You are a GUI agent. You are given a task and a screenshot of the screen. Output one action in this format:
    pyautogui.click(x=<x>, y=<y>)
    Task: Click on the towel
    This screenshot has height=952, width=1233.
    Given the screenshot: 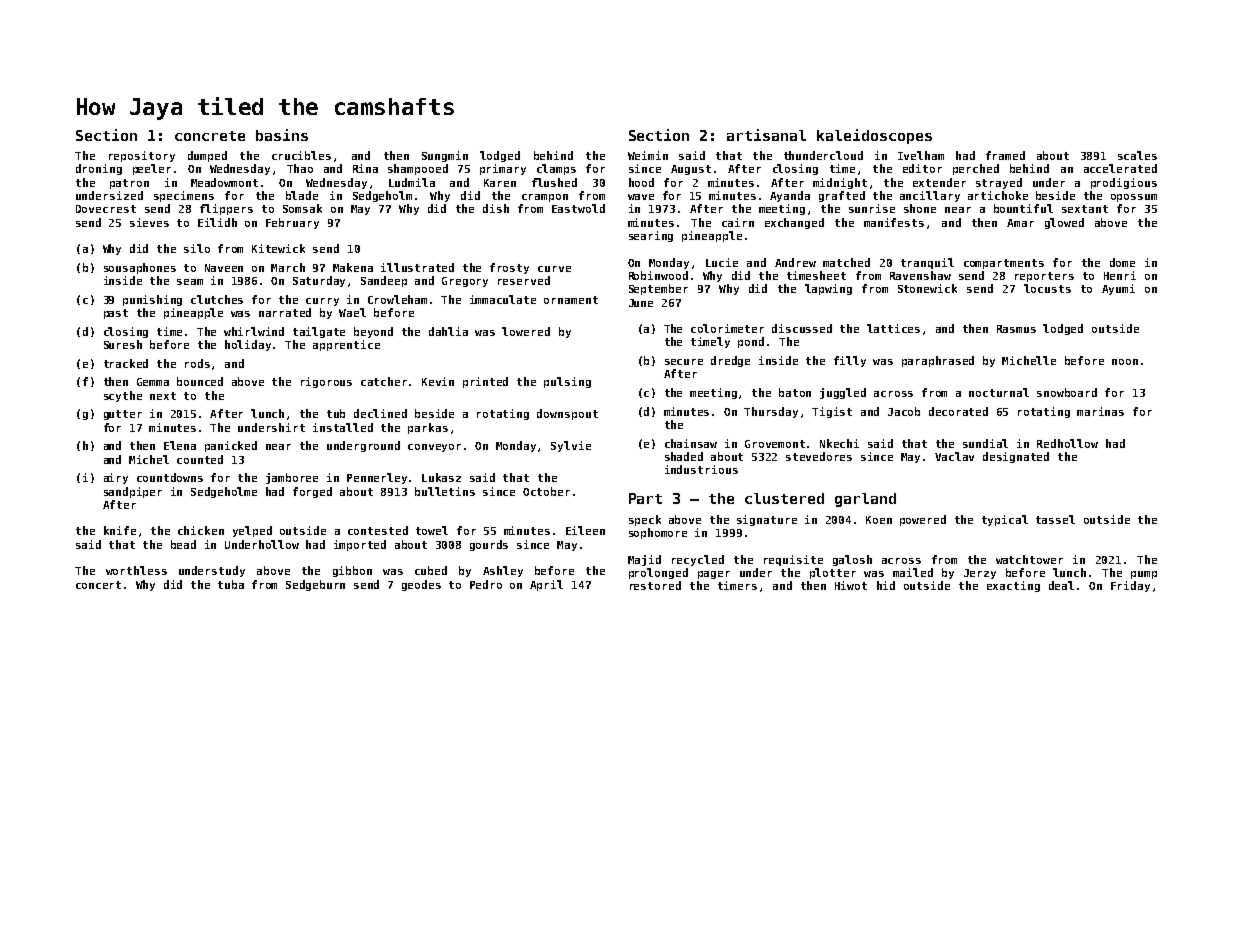 What is the action you would take?
    pyautogui.click(x=432, y=530)
